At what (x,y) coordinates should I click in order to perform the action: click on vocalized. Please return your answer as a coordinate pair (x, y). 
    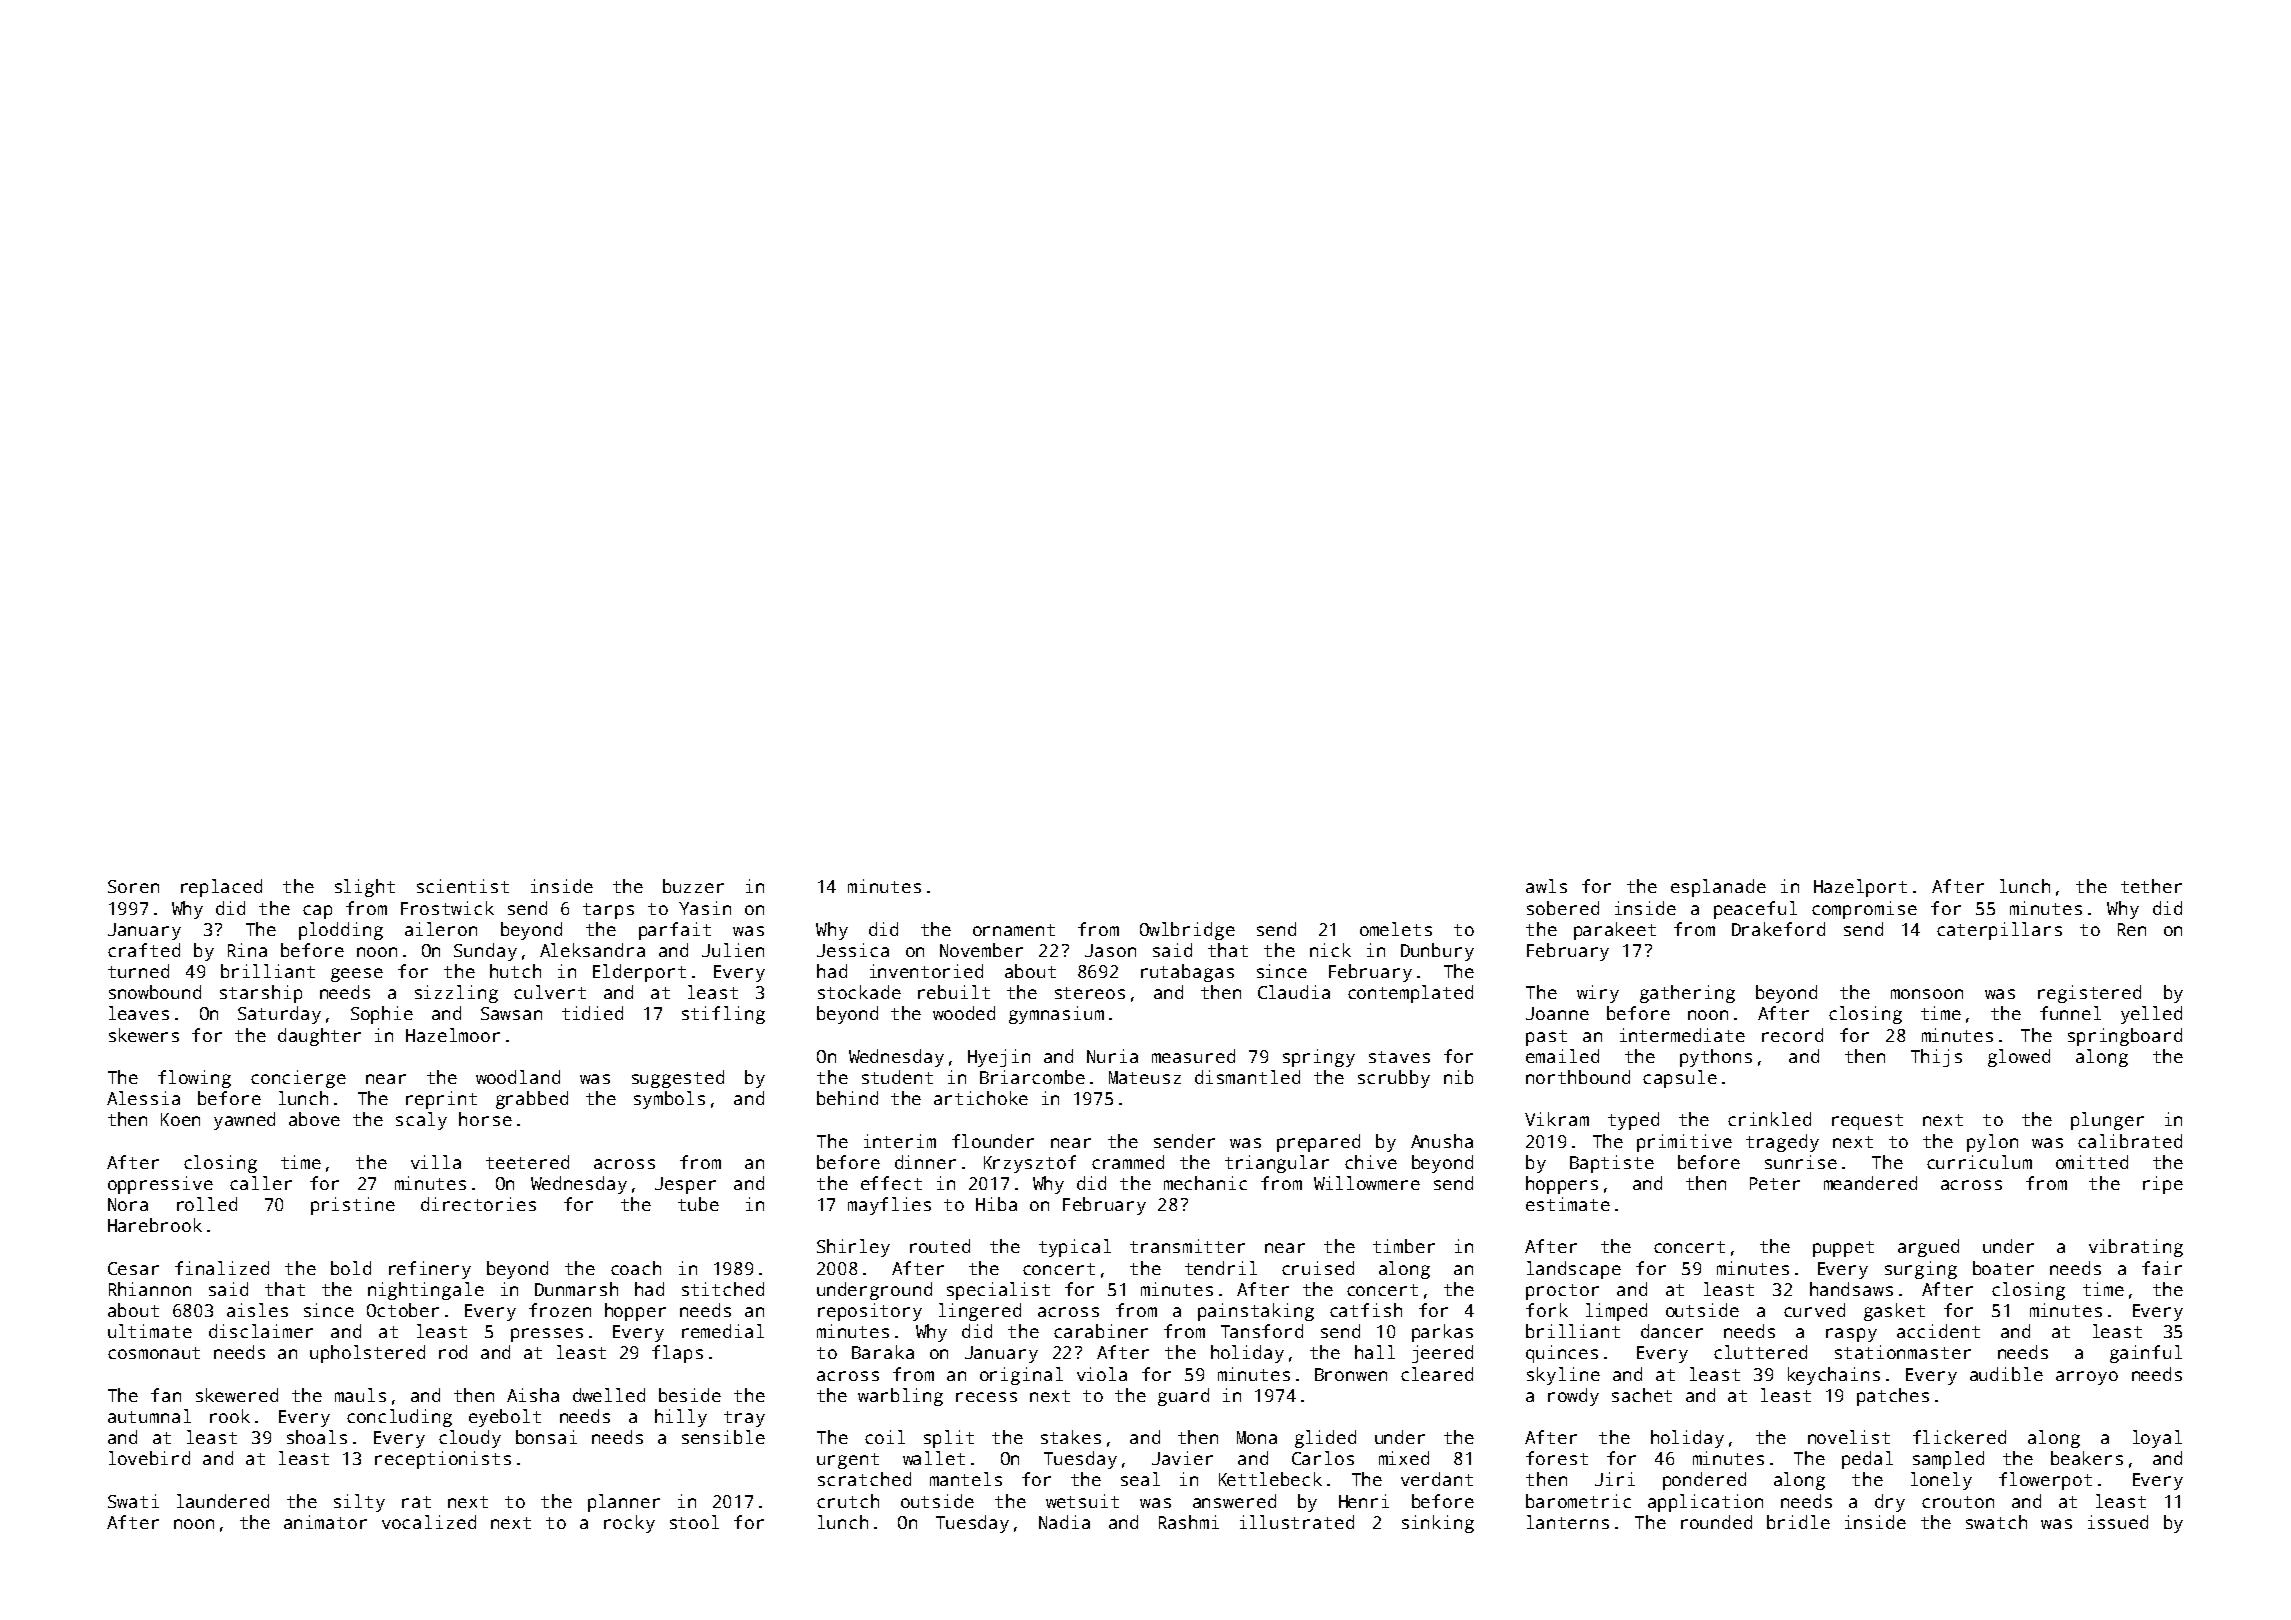
    Looking at the image, I should click on (429, 1522).
